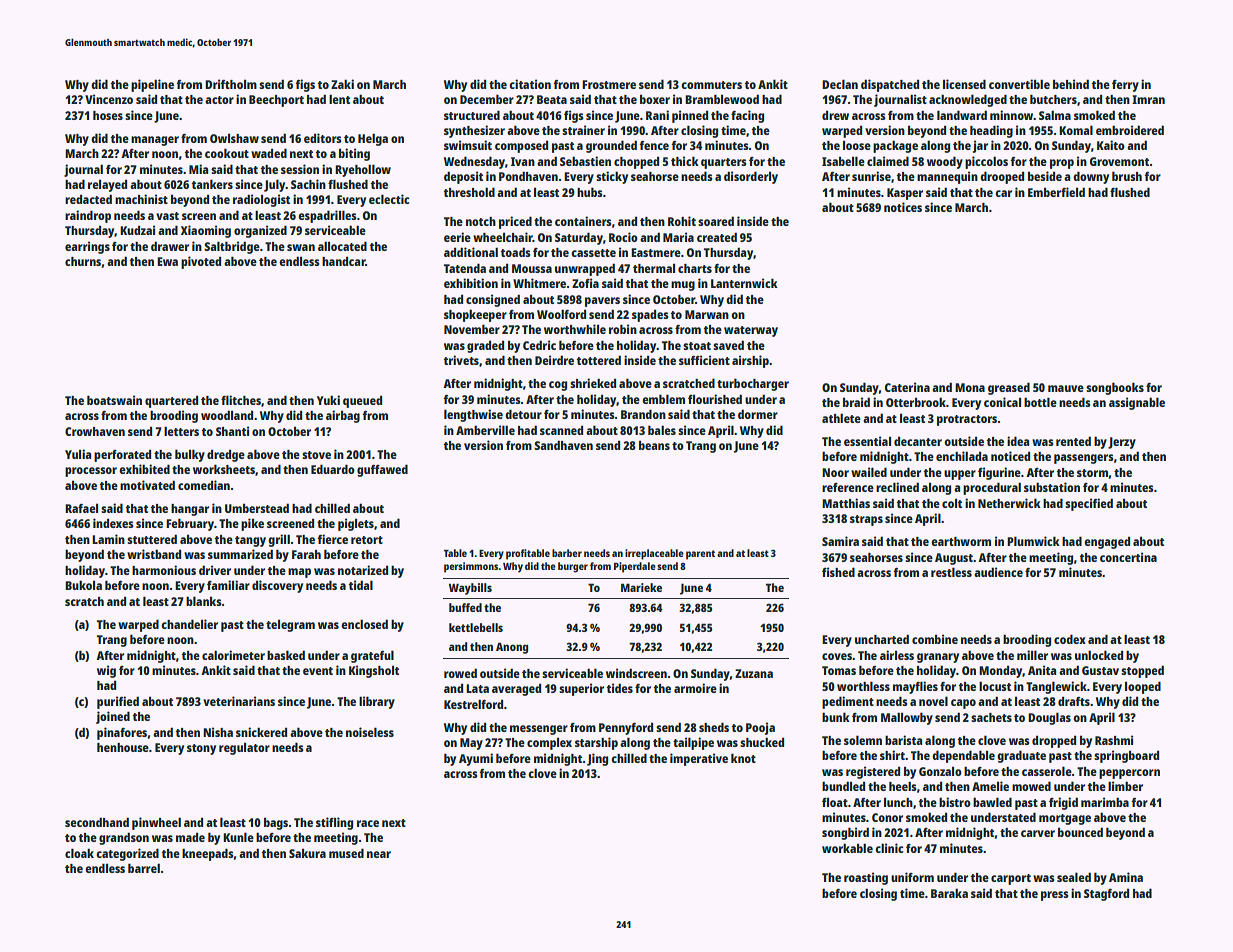 The height and width of the screenshot is (952, 1233). What do you see at coordinates (97, 822) in the screenshot?
I see `secondhand` at bounding box center [97, 822].
